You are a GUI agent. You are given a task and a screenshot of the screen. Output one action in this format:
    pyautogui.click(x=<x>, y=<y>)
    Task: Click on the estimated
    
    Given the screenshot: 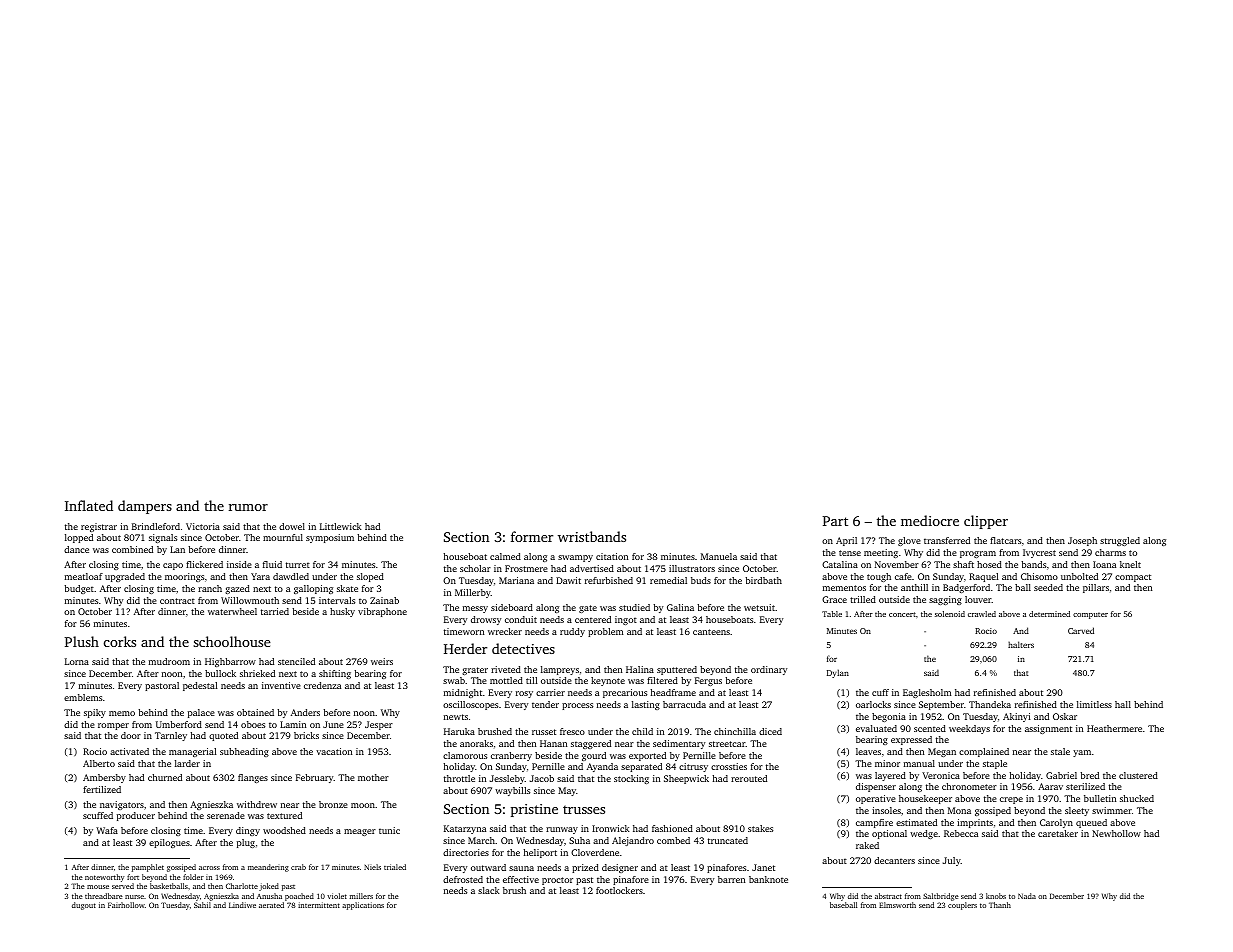 What is the action you would take?
    pyautogui.click(x=916, y=822)
